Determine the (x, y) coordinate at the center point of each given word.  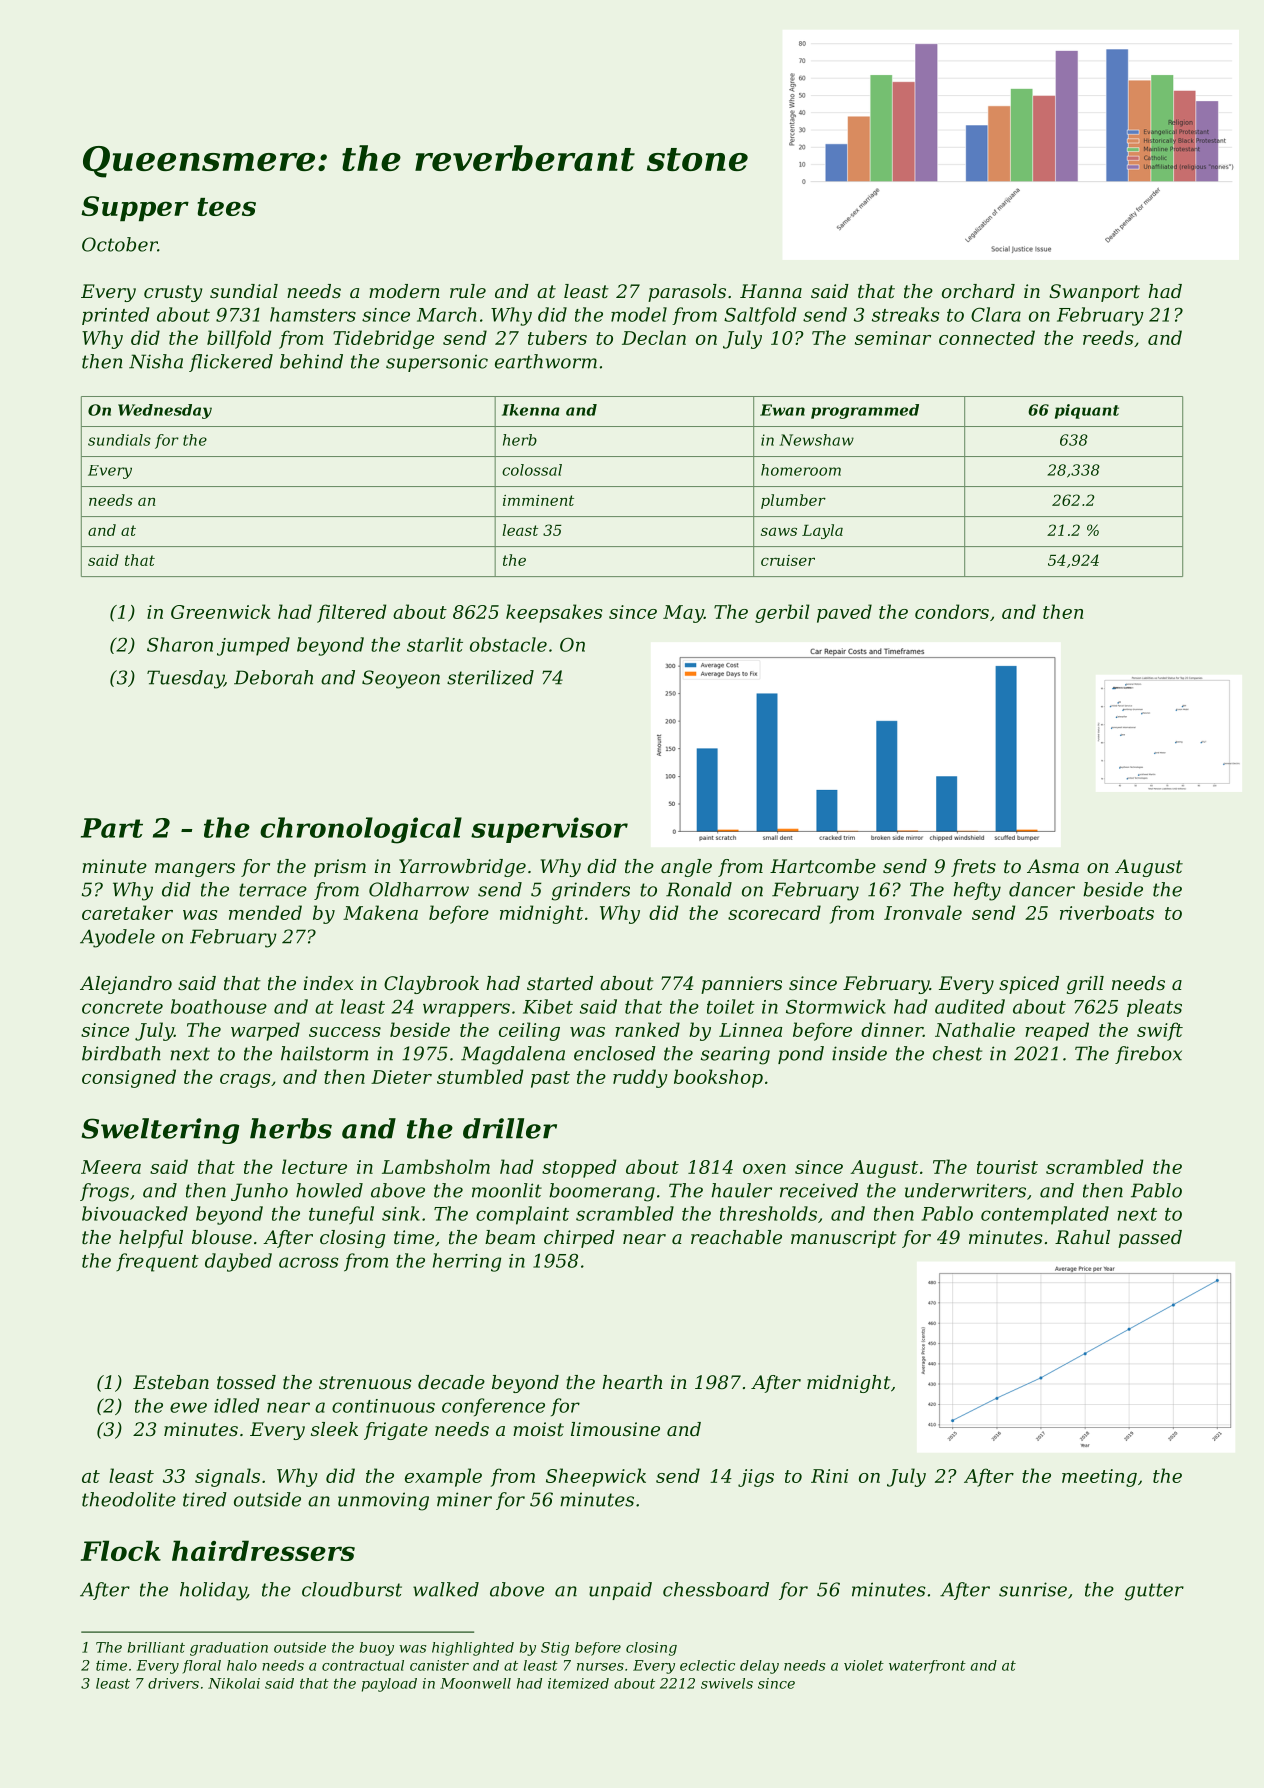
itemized (578, 1683)
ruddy (640, 1078)
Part (112, 828)
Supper (135, 208)
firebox (1148, 1055)
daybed (238, 1262)
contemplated (1045, 1215)
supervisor (549, 830)
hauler (742, 1190)
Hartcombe (823, 866)
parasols (687, 293)
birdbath (121, 1053)
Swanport (1094, 293)
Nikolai (234, 1683)
